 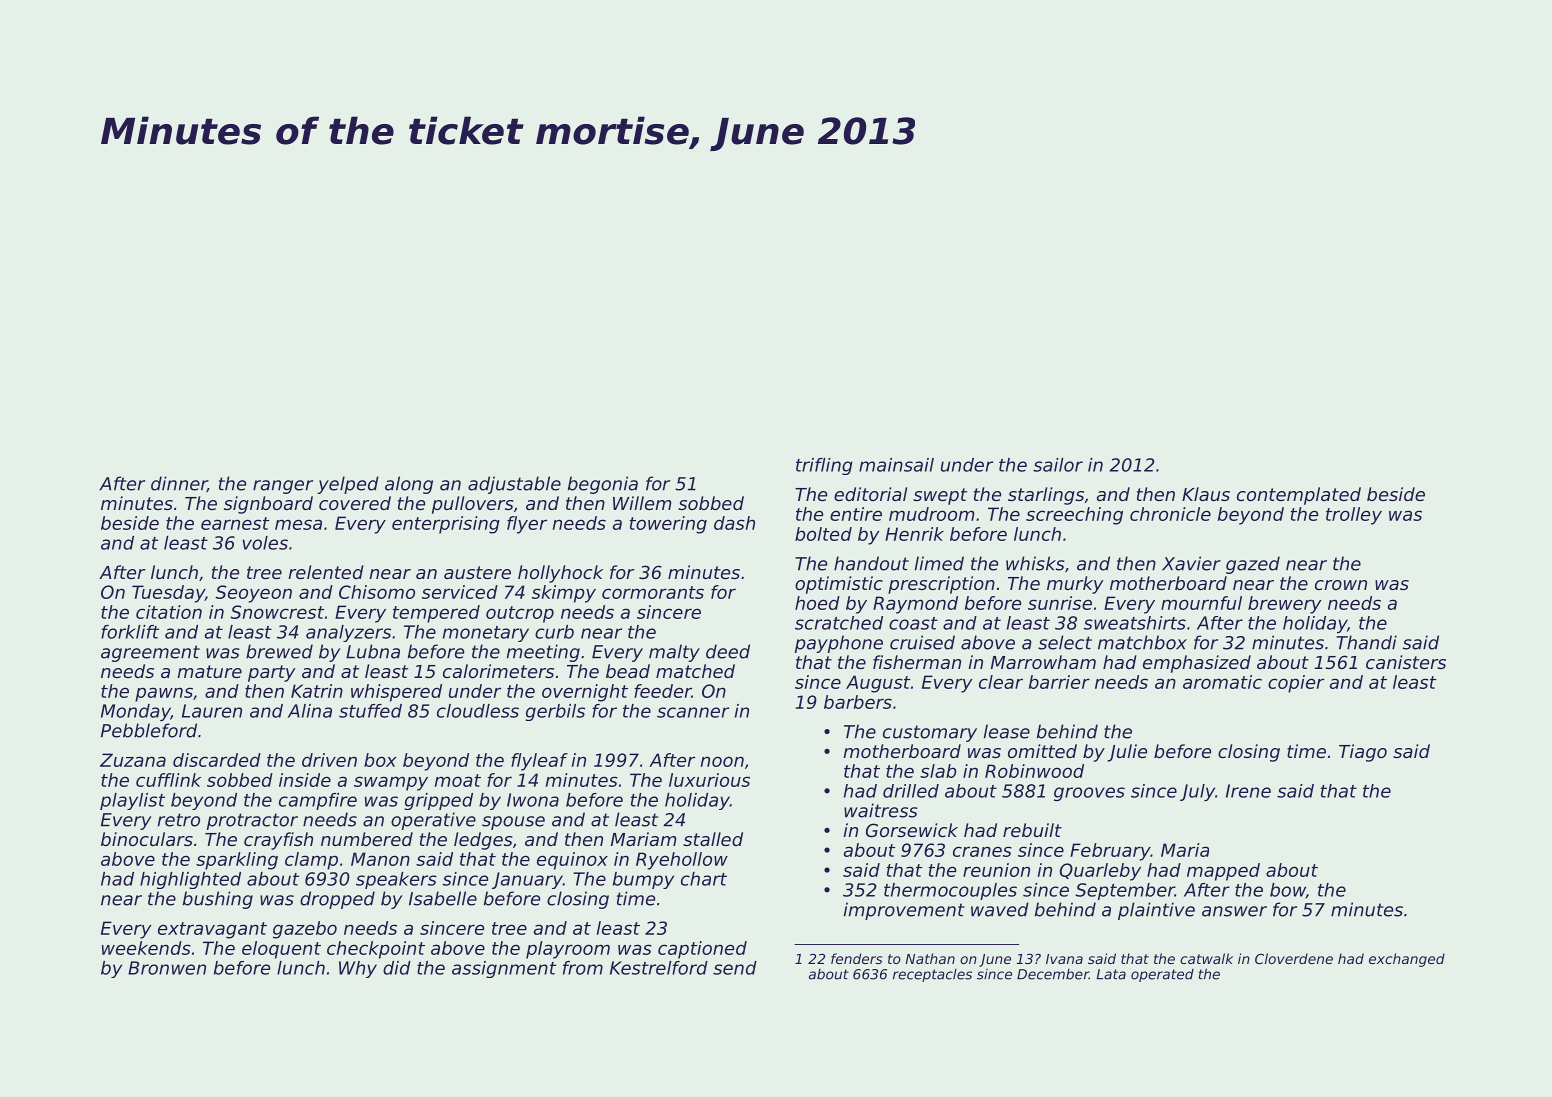 I want to click on citation, so click(x=169, y=612).
